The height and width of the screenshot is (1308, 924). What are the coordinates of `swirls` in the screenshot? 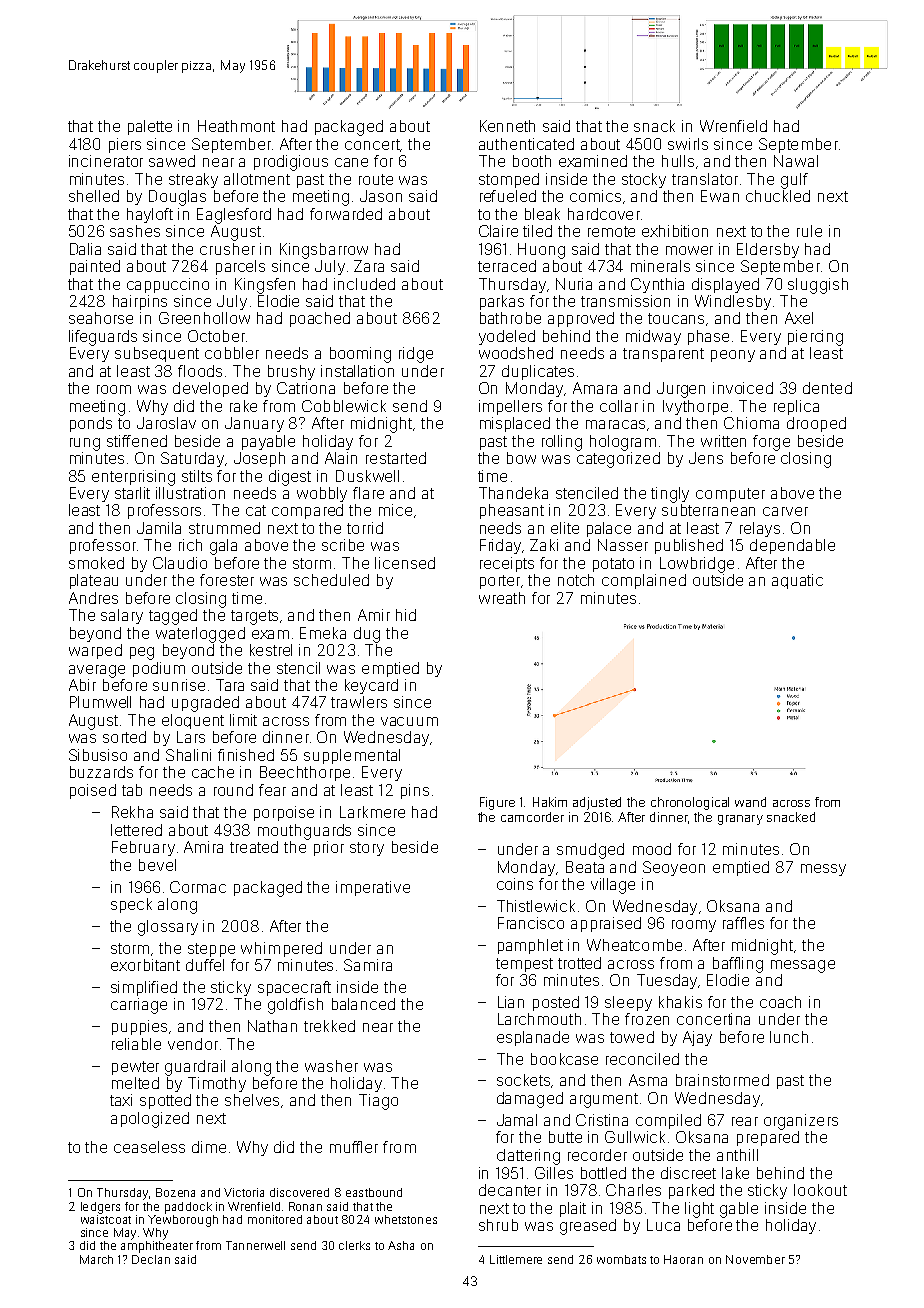 It's located at (688, 144).
